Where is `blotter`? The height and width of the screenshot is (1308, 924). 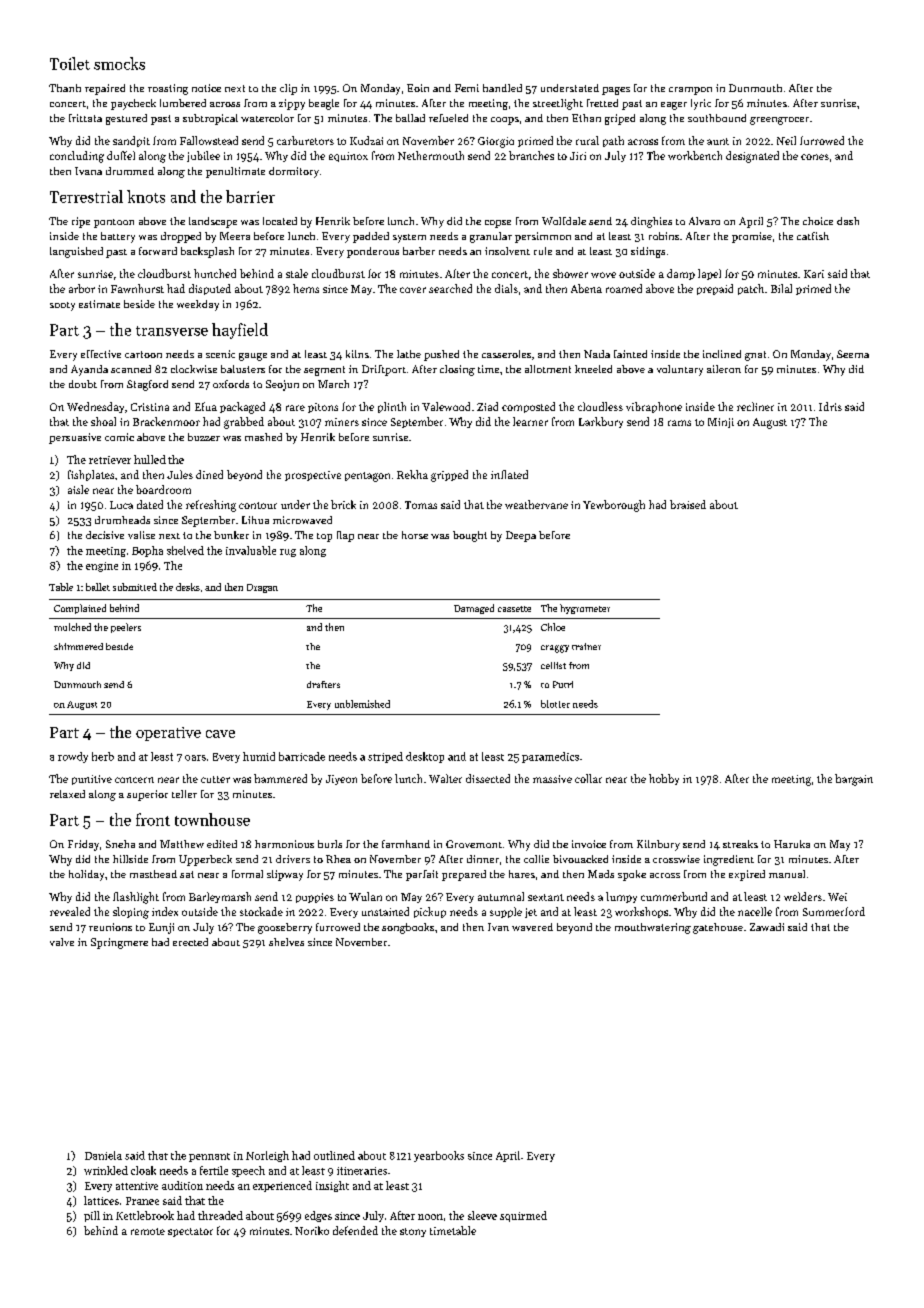
blotter is located at coordinates (555, 704).
